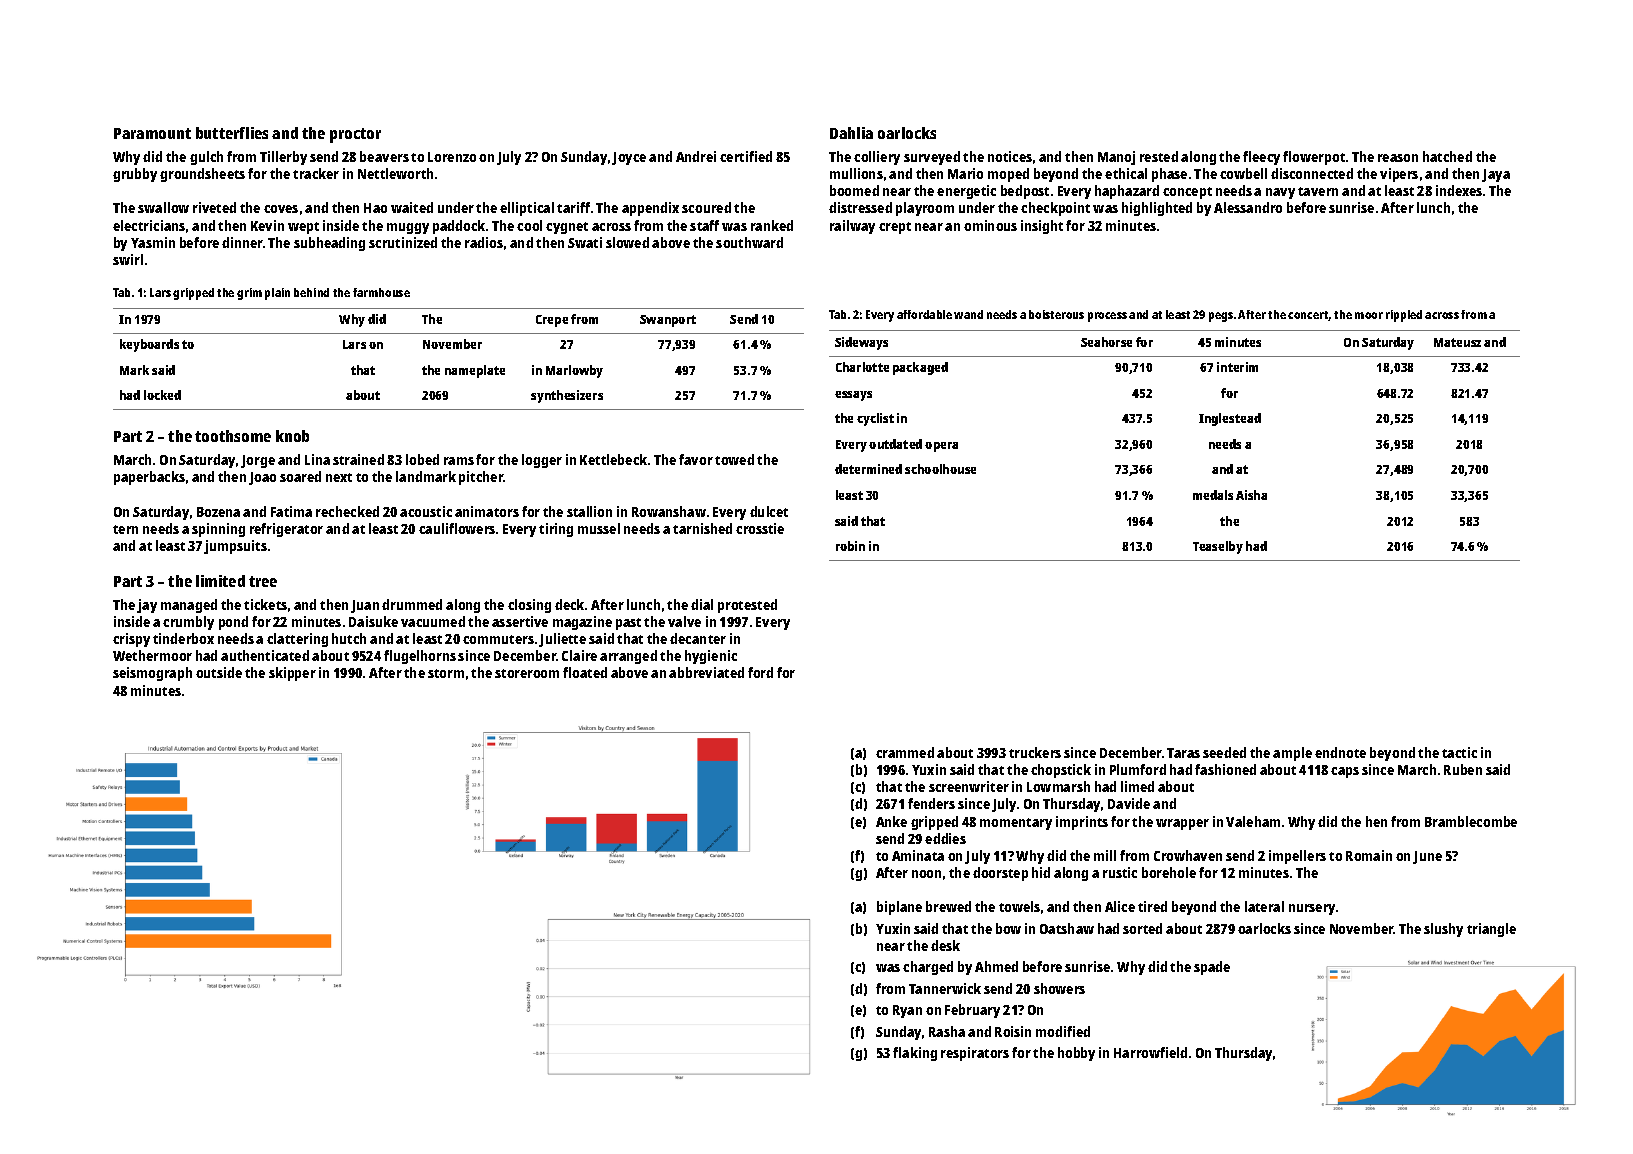  What do you see at coordinates (915, 1054) in the document?
I see `flaking` at bounding box center [915, 1054].
